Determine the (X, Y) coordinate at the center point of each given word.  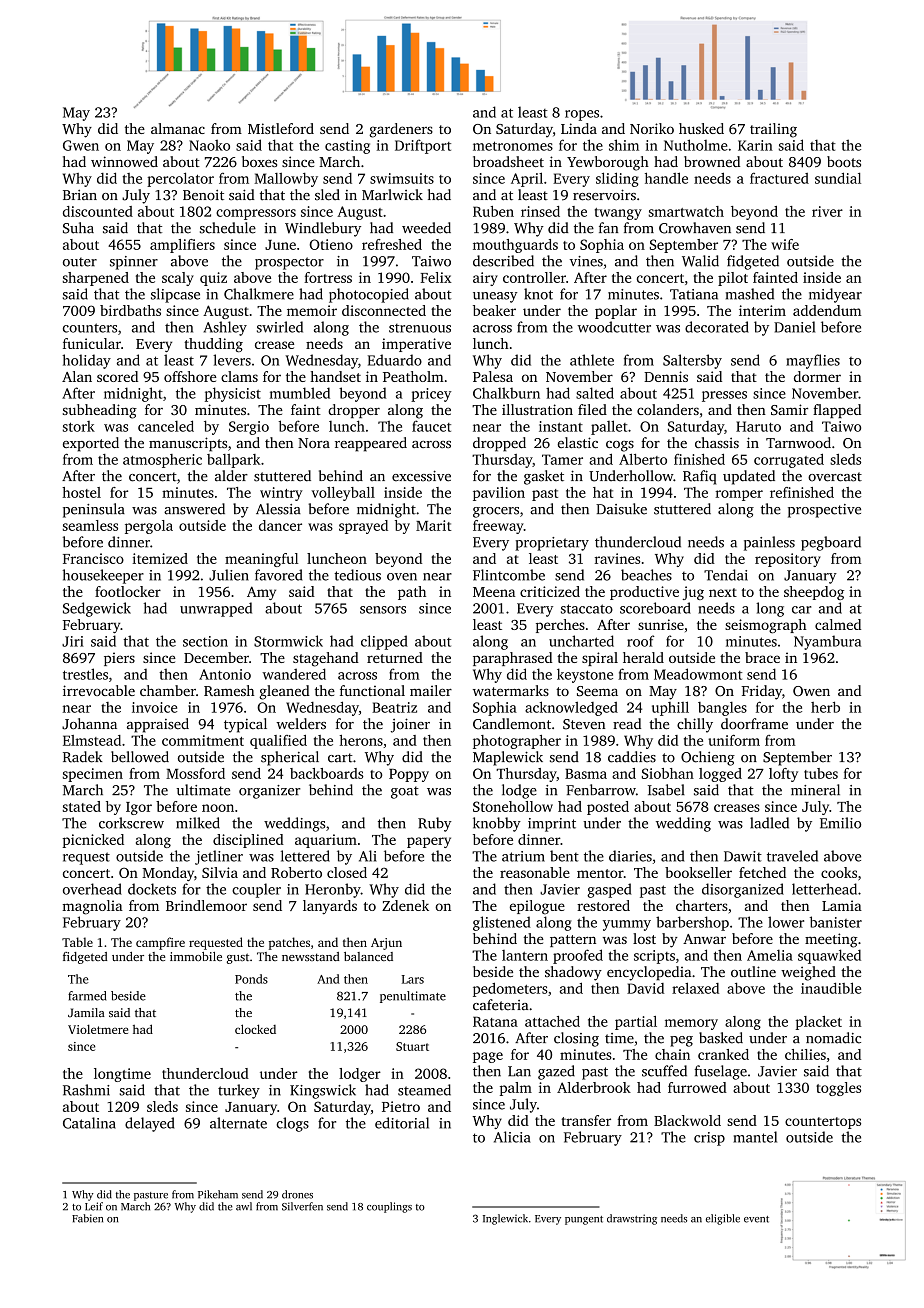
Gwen (81, 145)
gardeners (401, 130)
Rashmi (86, 1090)
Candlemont (512, 724)
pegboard (831, 543)
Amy (261, 593)
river (827, 211)
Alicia (512, 1137)
